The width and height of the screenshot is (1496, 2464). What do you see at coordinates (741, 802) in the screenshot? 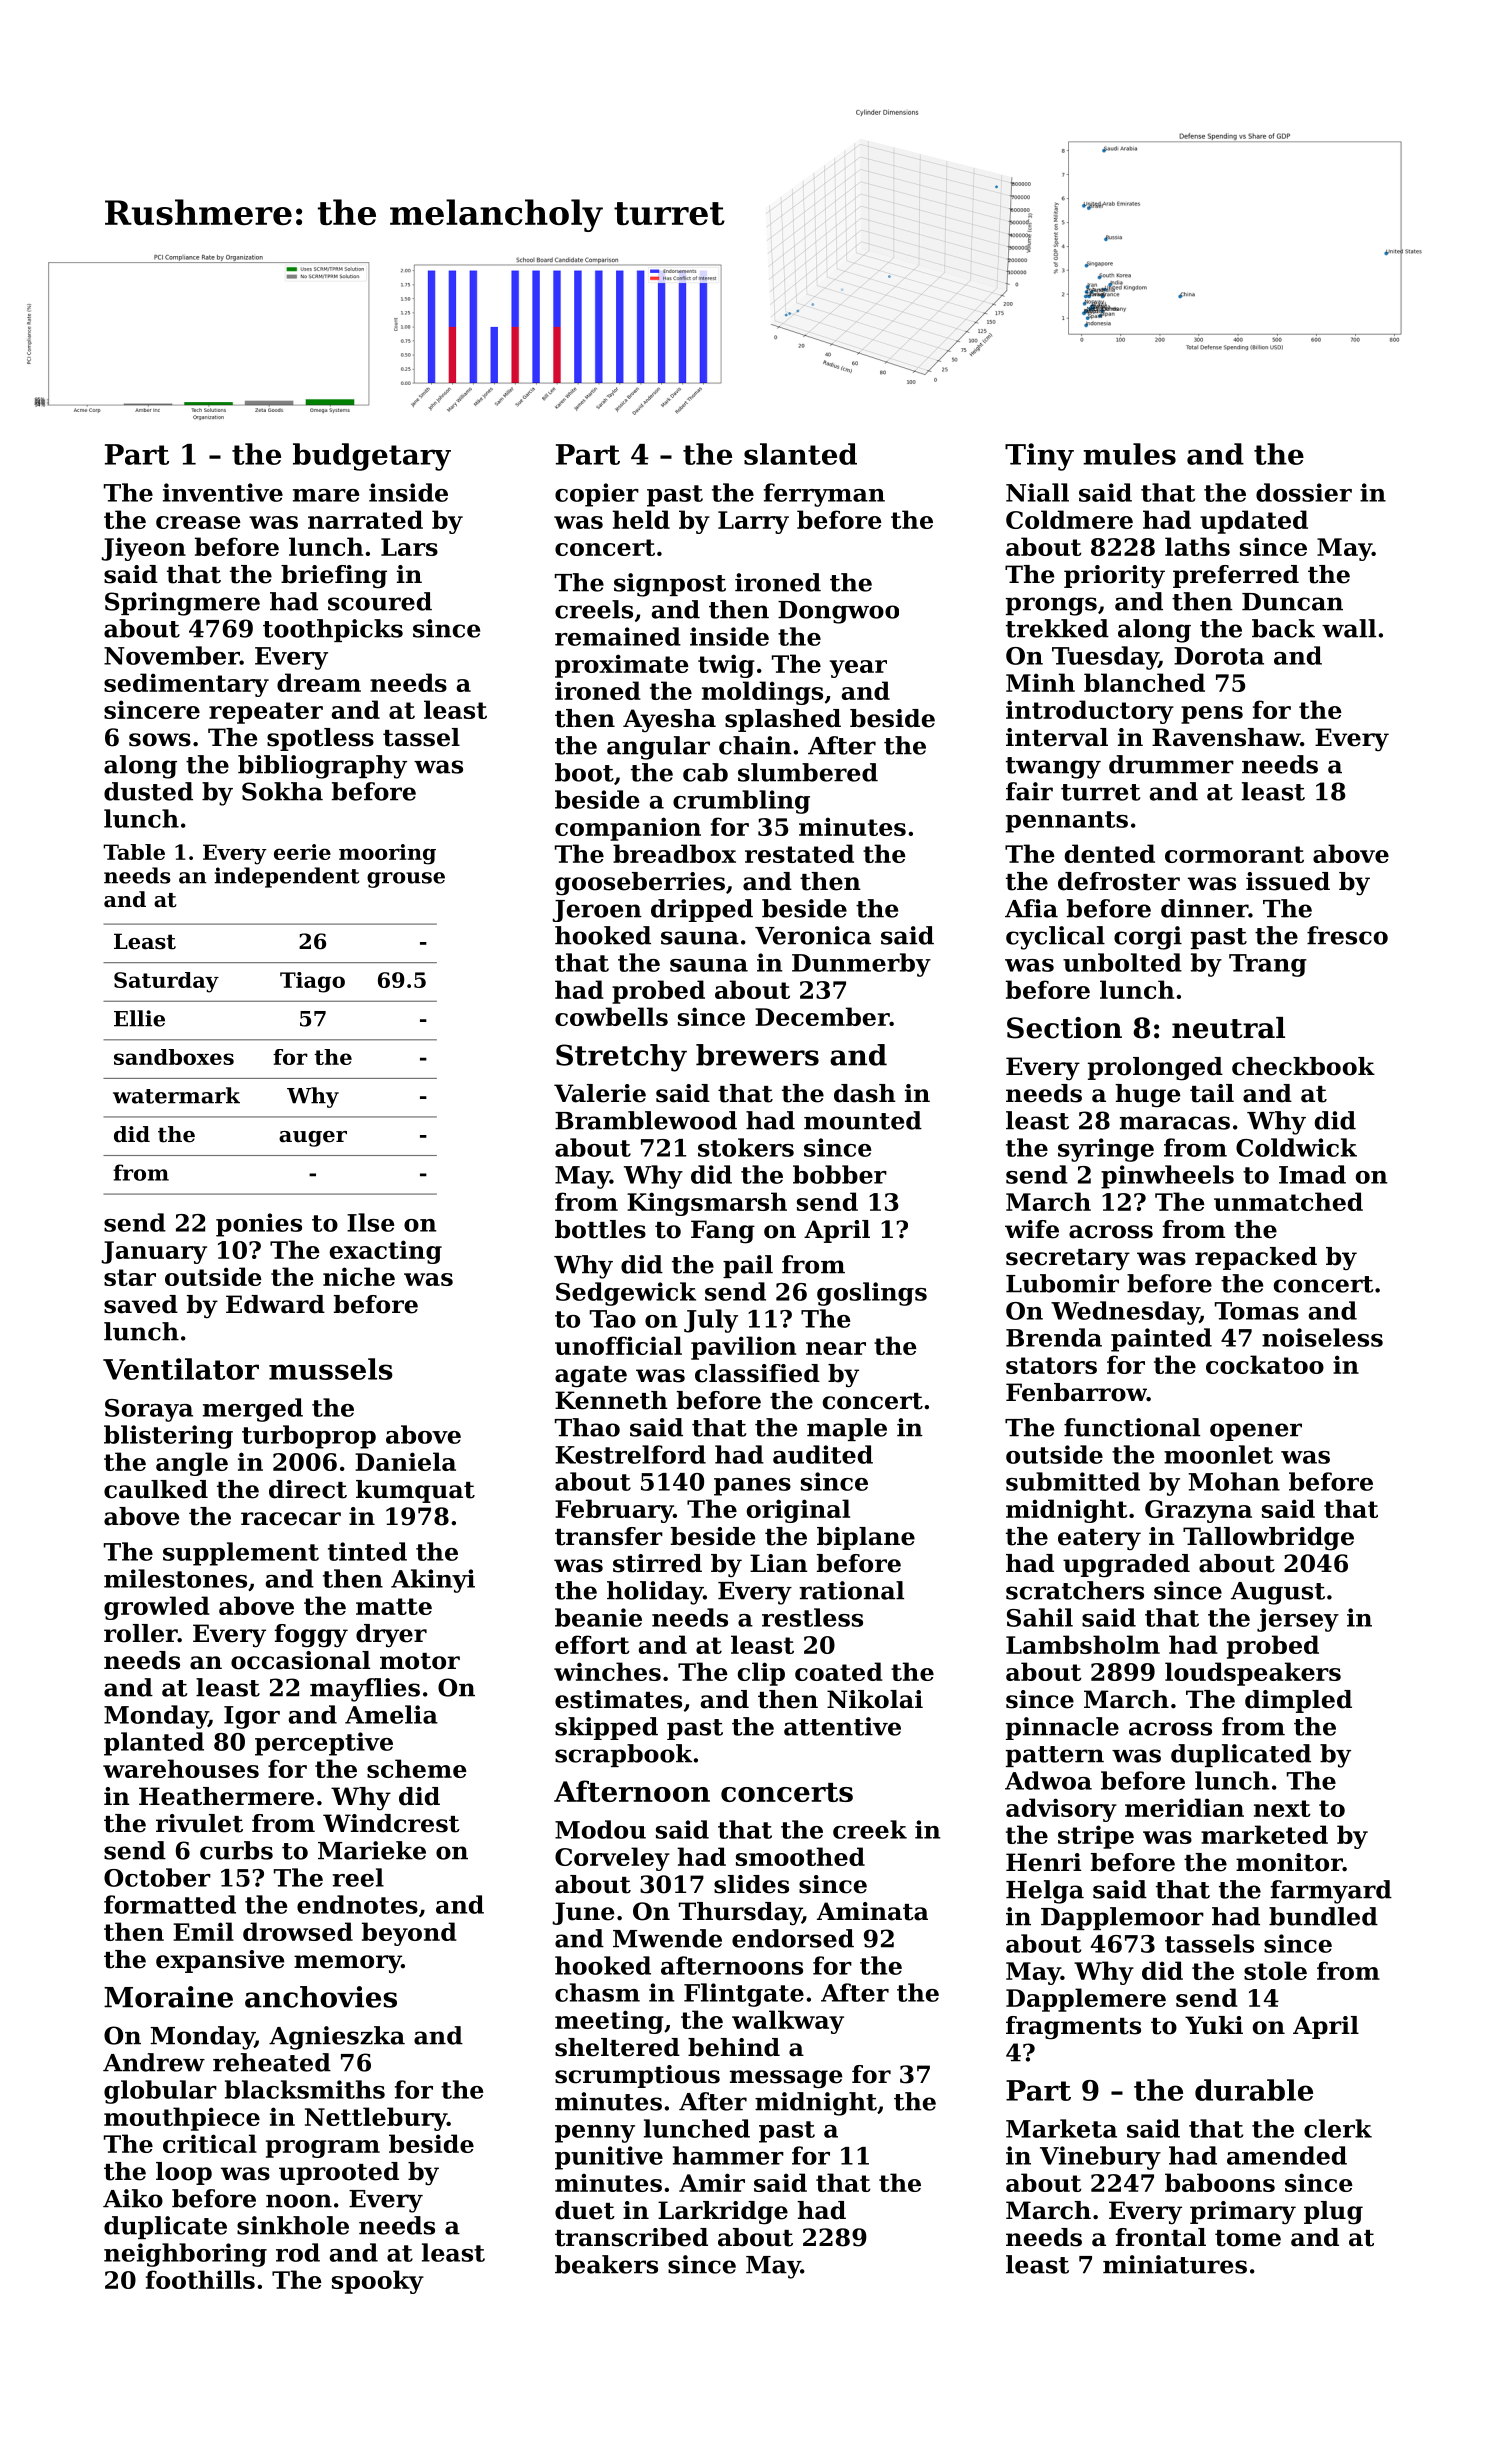
I see `crumbling` at bounding box center [741, 802].
